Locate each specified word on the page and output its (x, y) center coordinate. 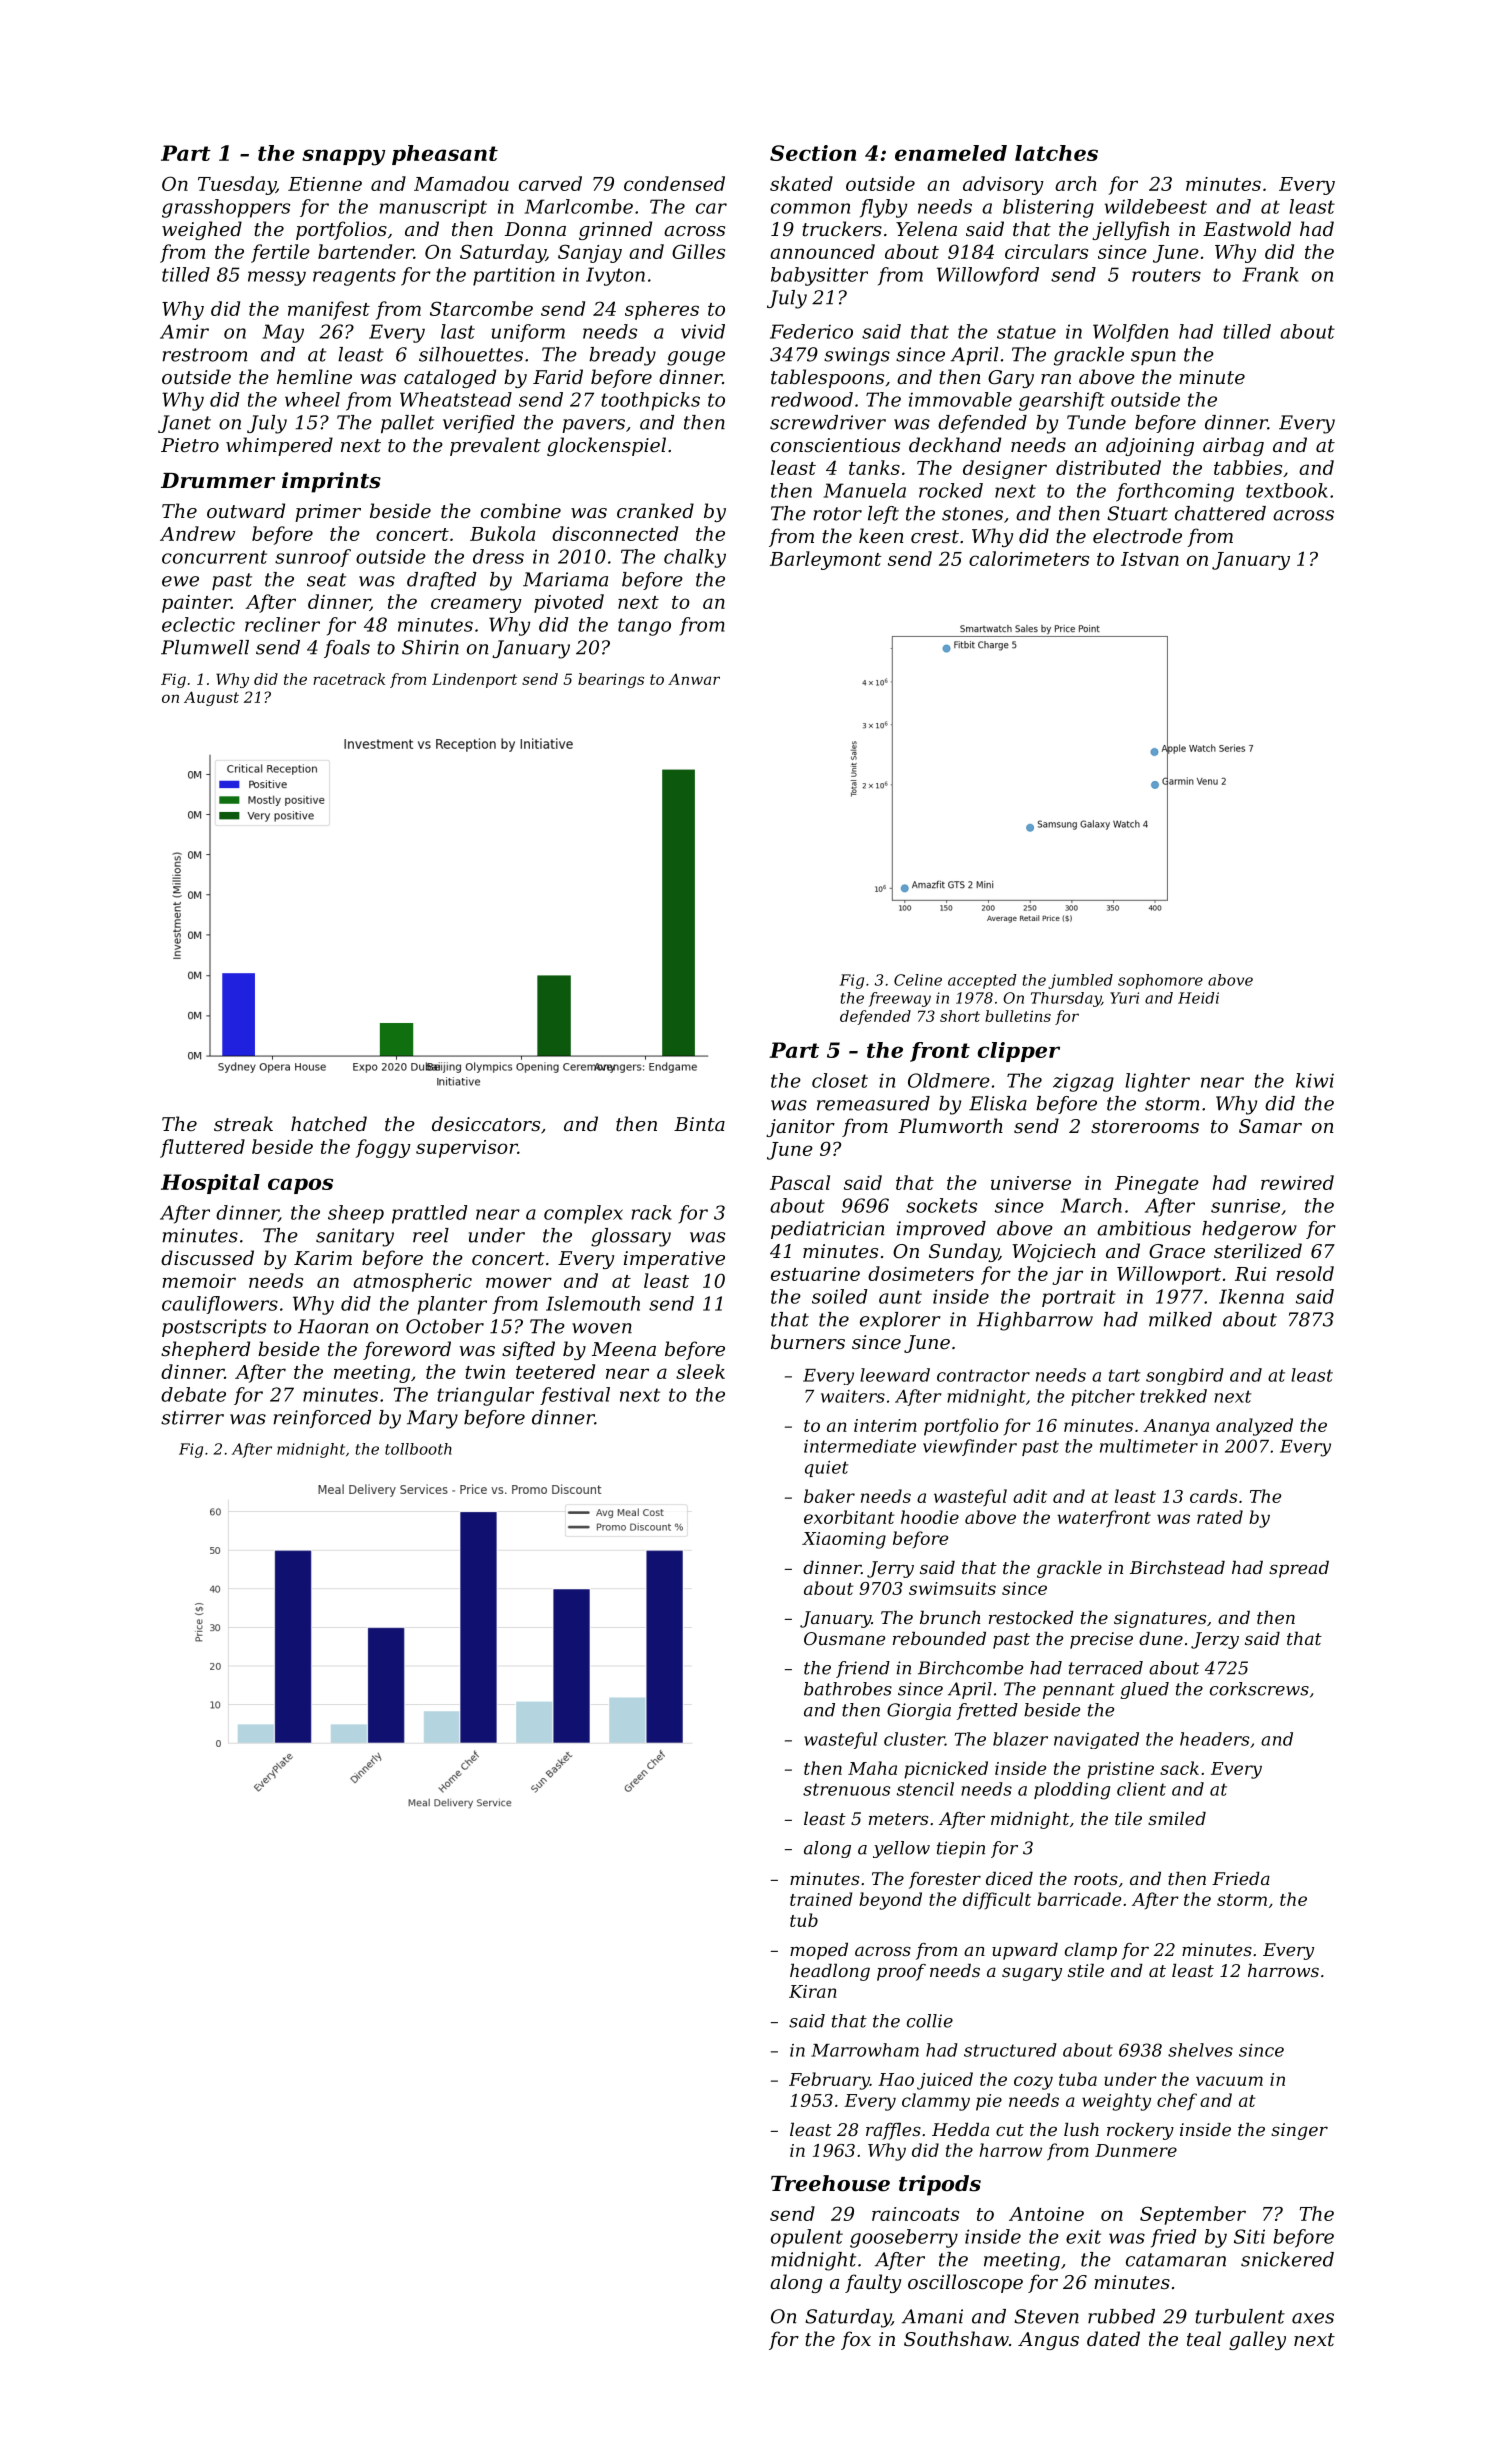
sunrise (1245, 1206)
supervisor (467, 1149)
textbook (1287, 490)
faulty (873, 2283)
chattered (1220, 513)
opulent (807, 2238)
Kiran (813, 1991)
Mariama (565, 579)
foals (347, 649)
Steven (1046, 2316)
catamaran (1176, 2260)
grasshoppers (226, 208)
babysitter (819, 276)
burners (808, 1341)
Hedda (960, 2129)
